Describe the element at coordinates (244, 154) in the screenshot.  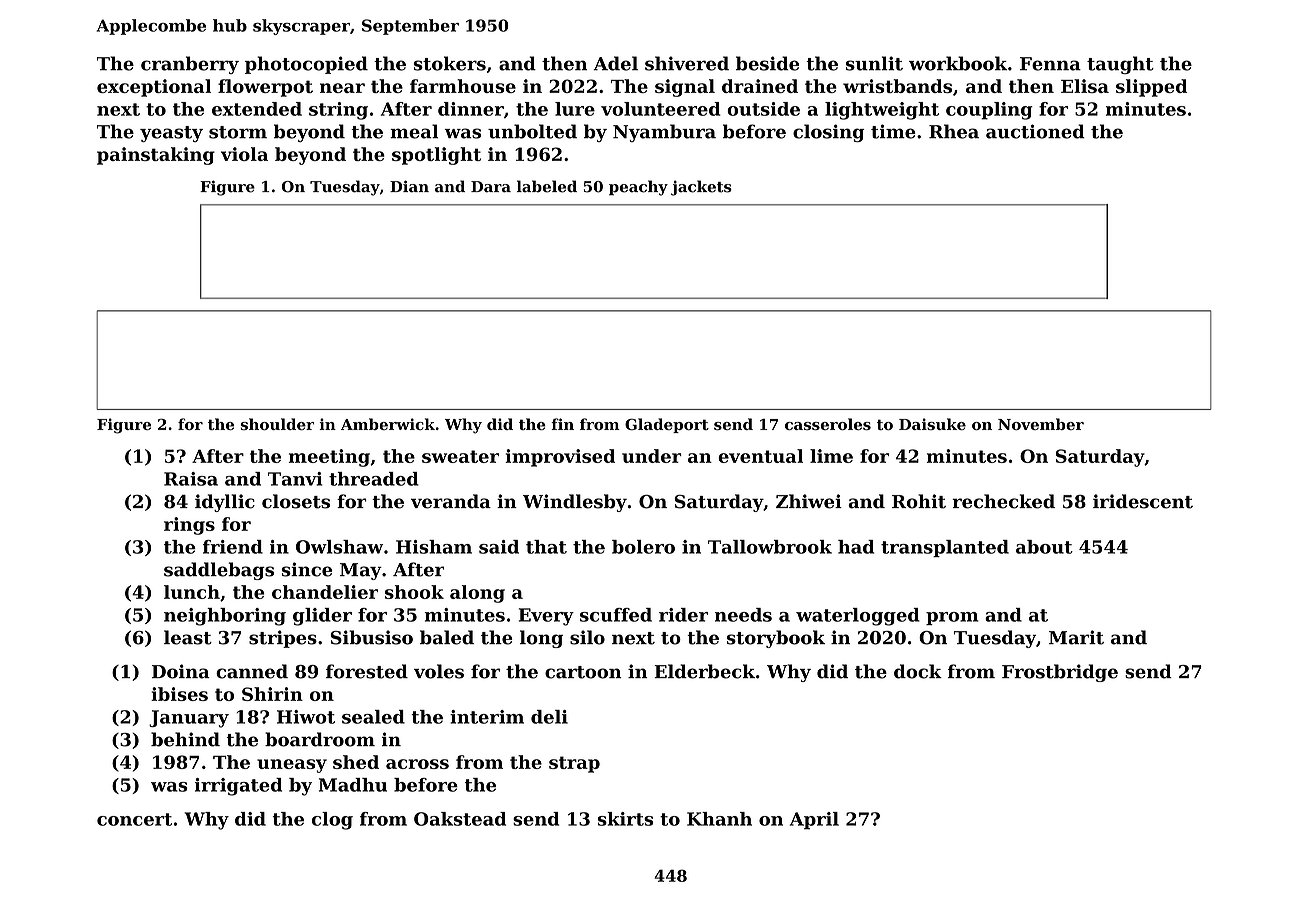
I see `viola` at that location.
